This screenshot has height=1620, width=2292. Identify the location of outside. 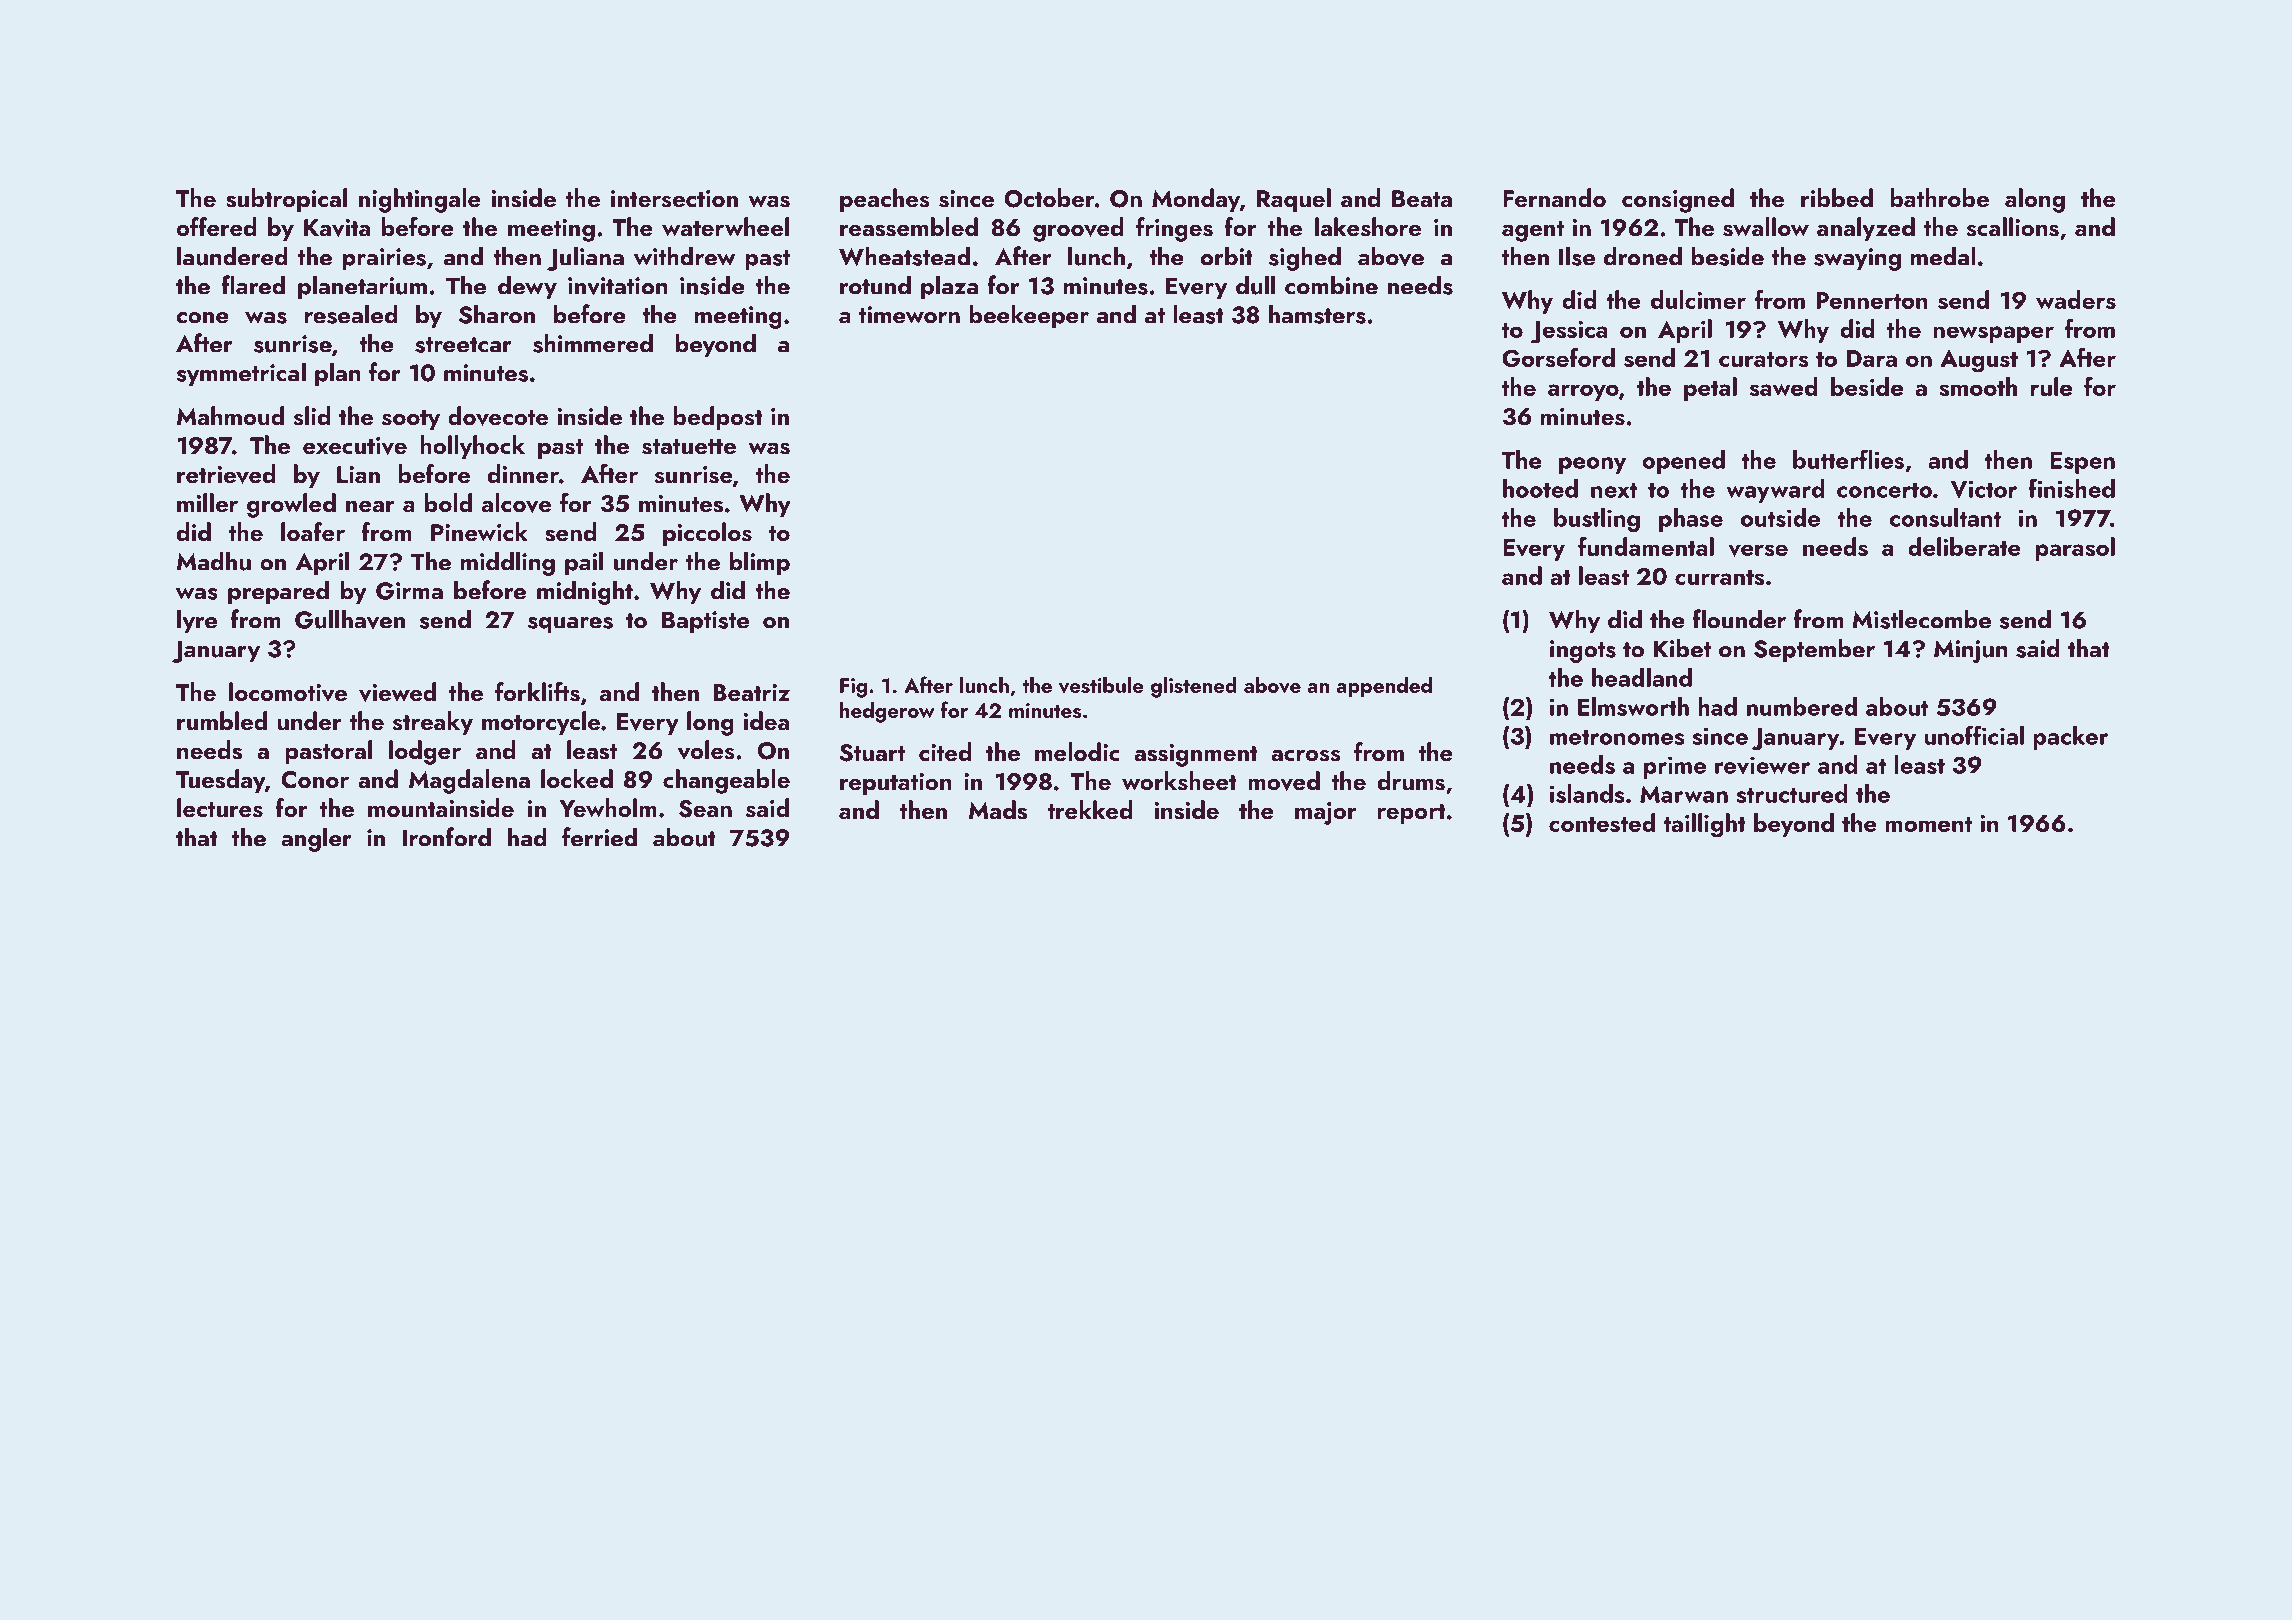
(1780, 517).
